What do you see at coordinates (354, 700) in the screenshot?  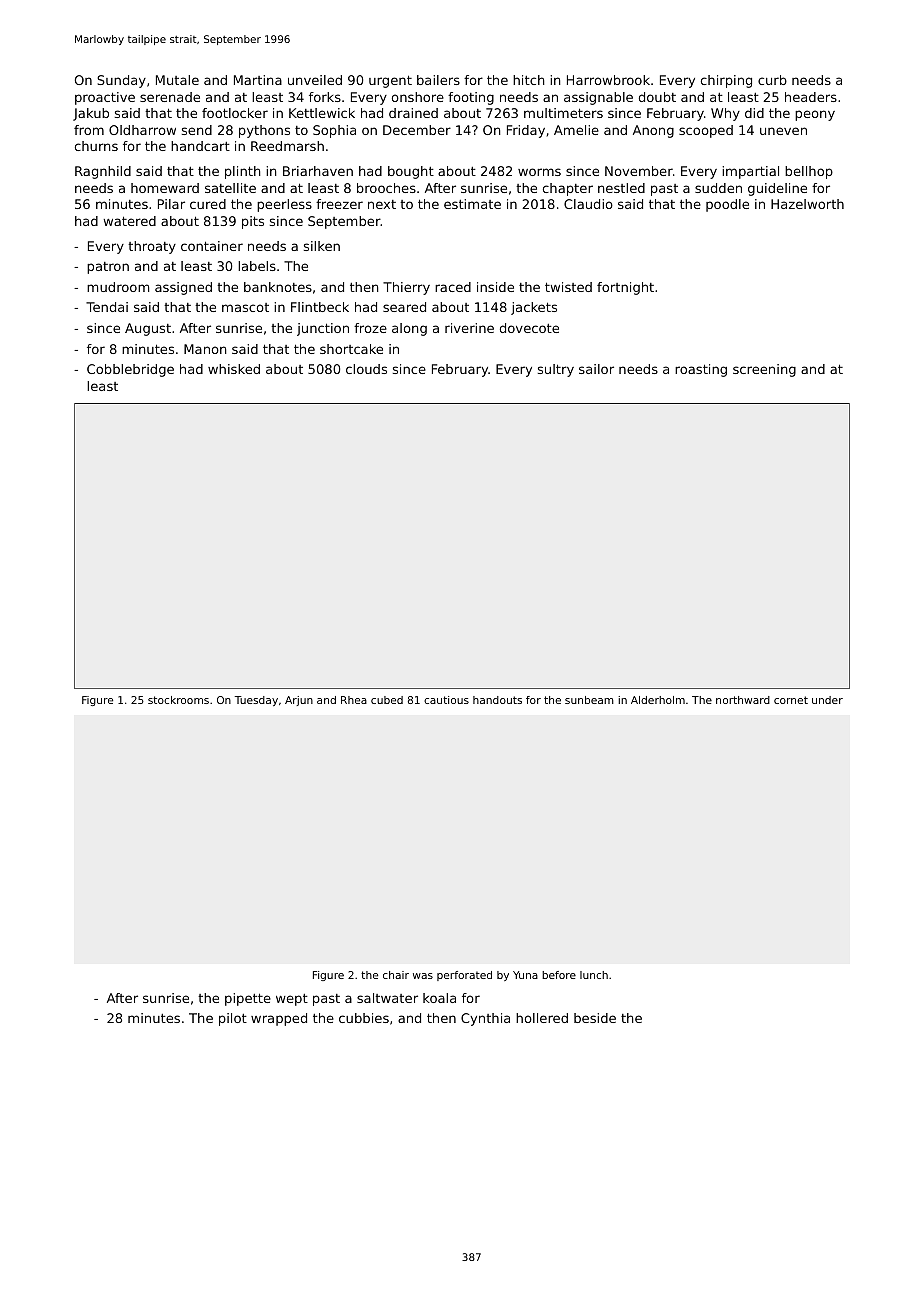 I see `Rhea` at bounding box center [354, 700].
